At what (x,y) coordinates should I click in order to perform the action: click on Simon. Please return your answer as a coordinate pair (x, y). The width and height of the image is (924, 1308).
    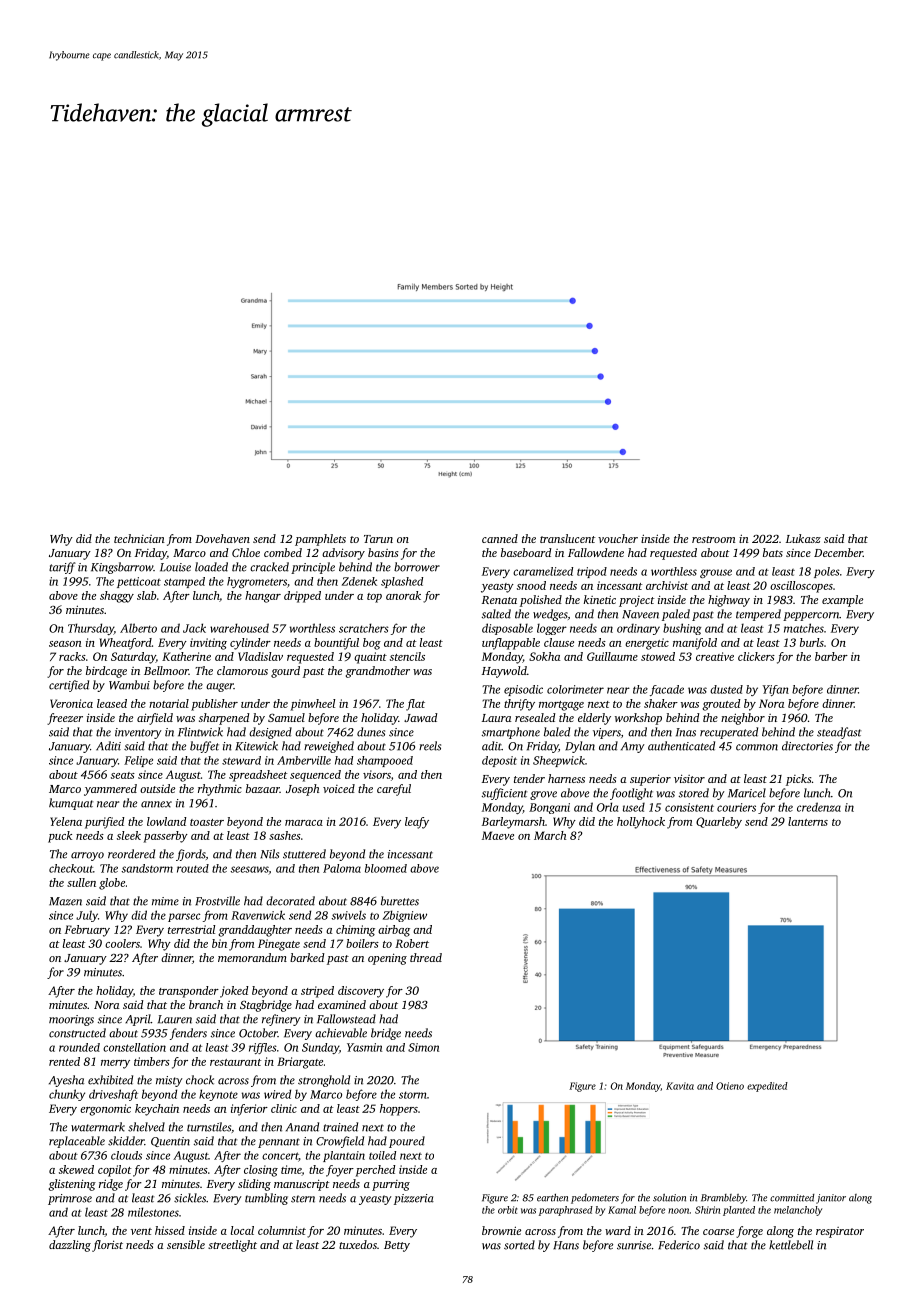
    Looking at the image, I should click on (423, 1047).
